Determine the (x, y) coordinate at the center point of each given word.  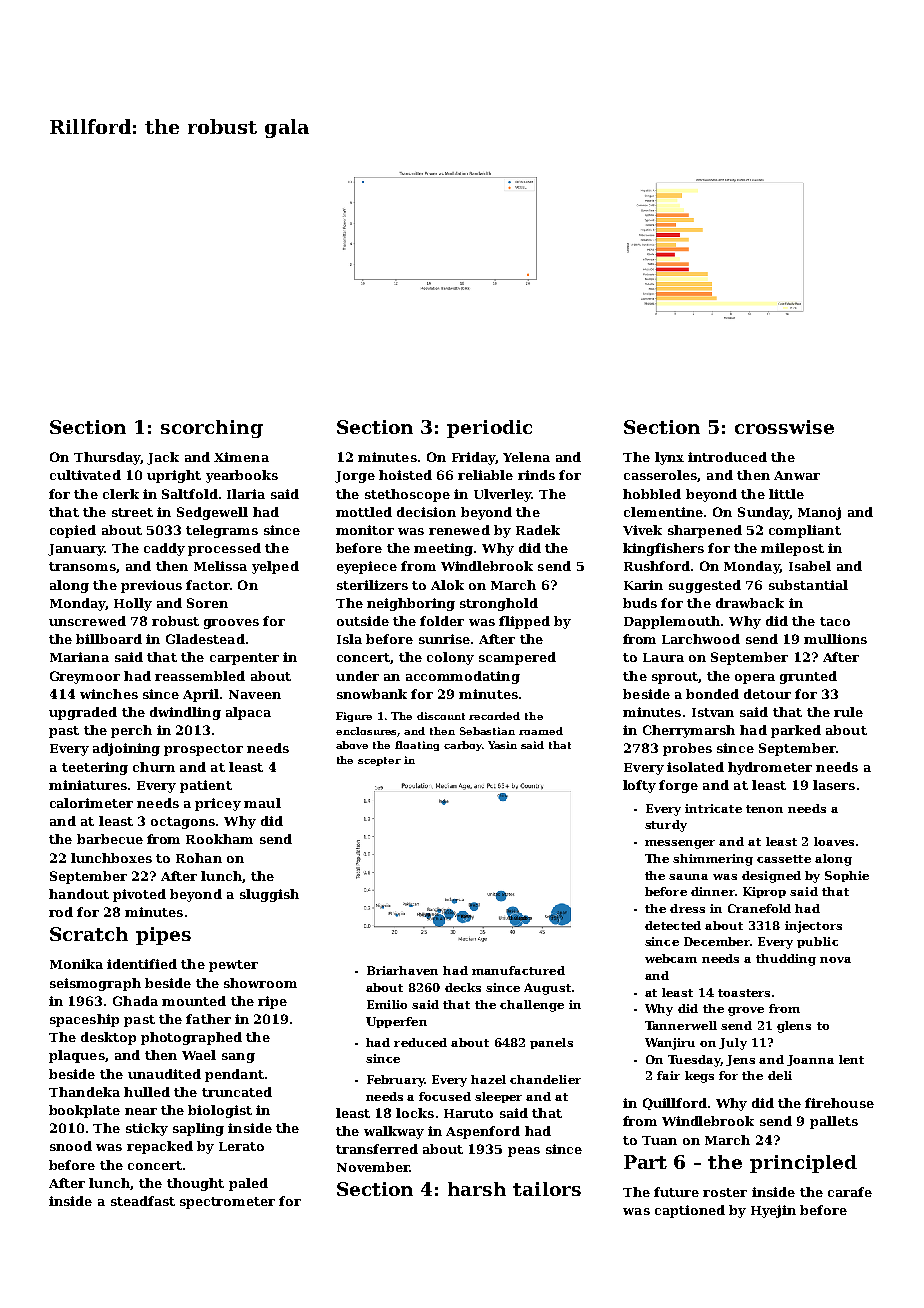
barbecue (110, 839)
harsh (477, 1189)
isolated (695, 767)
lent (851, 1059)
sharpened (705, 531)
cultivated (85, 475)
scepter (379, 761)
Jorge (355, 477)
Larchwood (701, 639)
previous (151, 586)
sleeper (498, 1097)
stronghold (499, 604)
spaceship (84, 1020)
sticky (147, 1129)
